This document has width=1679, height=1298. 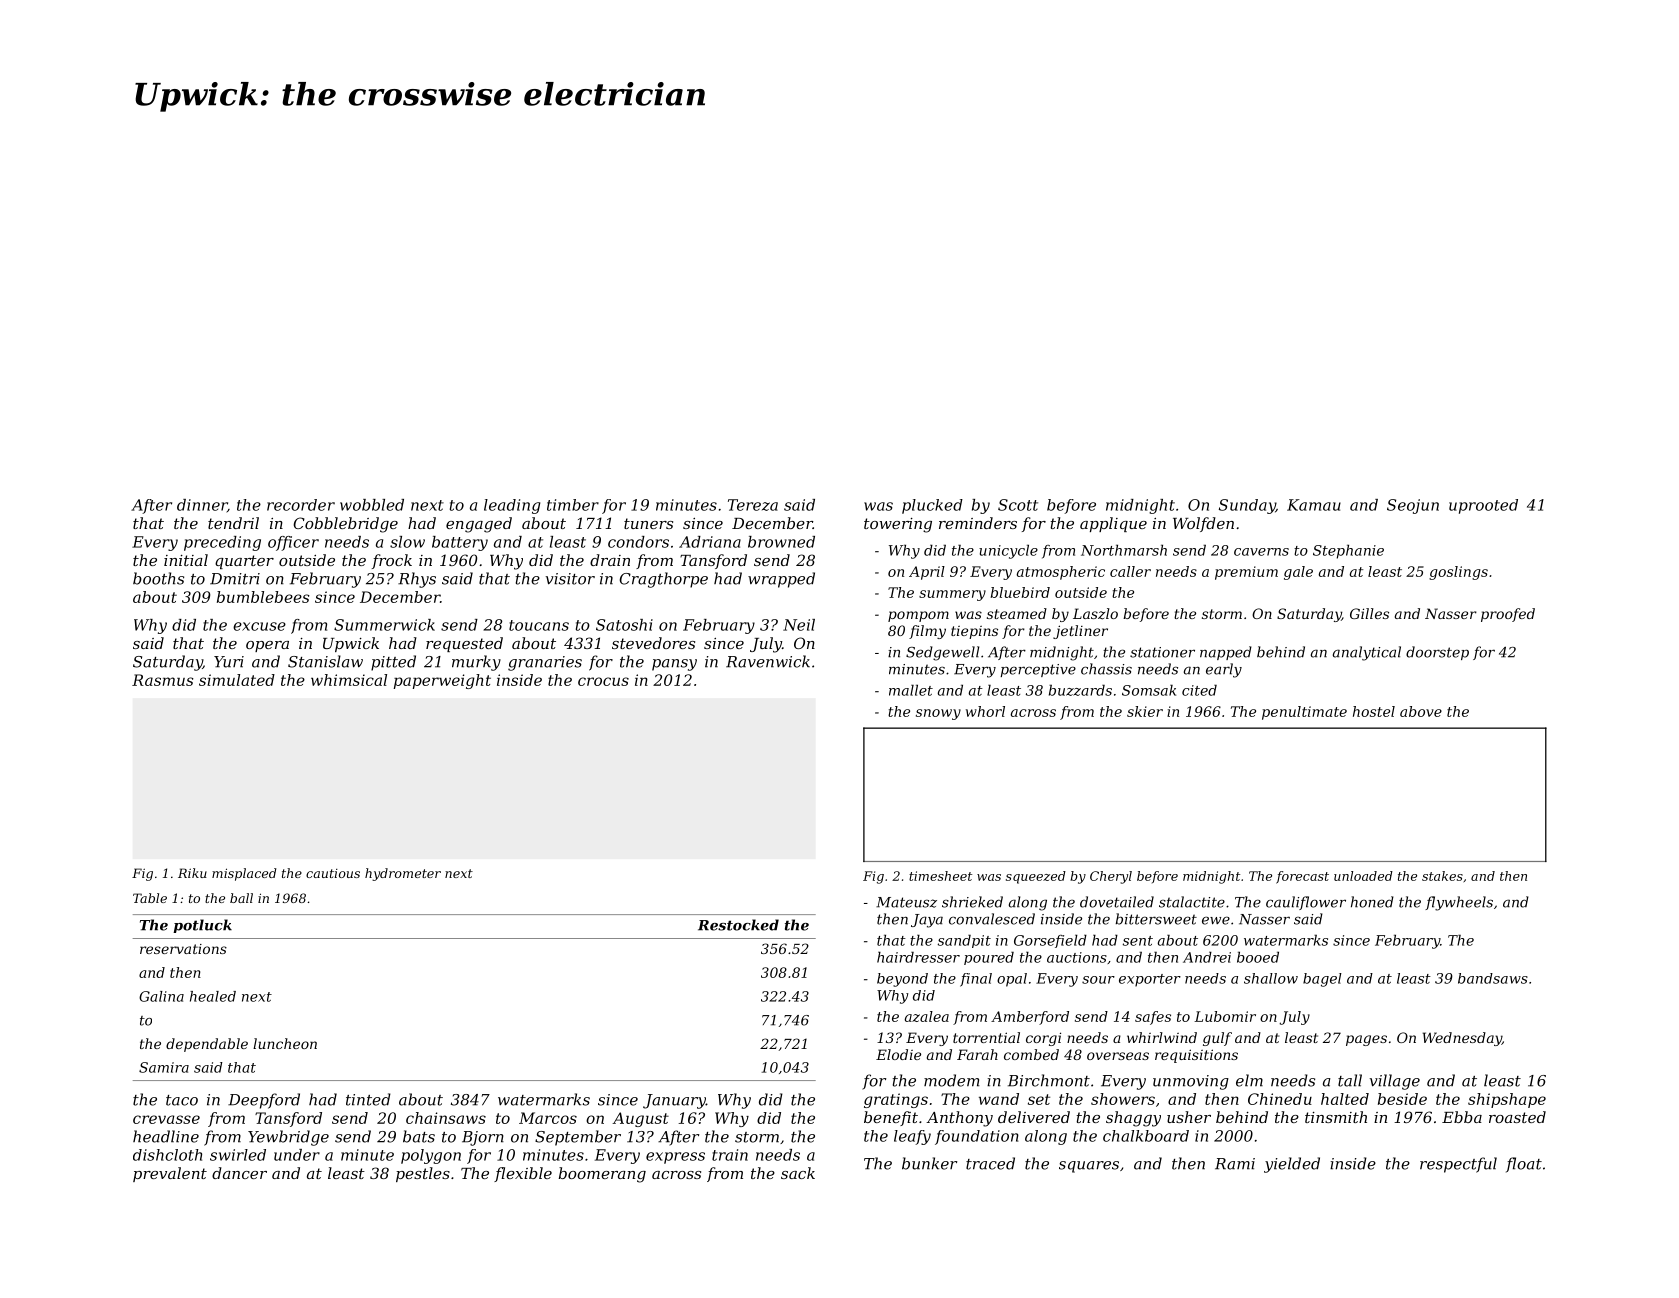 What do you see at coordinates (753, 505) in the document?
I see `Tereza` at bounding box center [753, 505].
